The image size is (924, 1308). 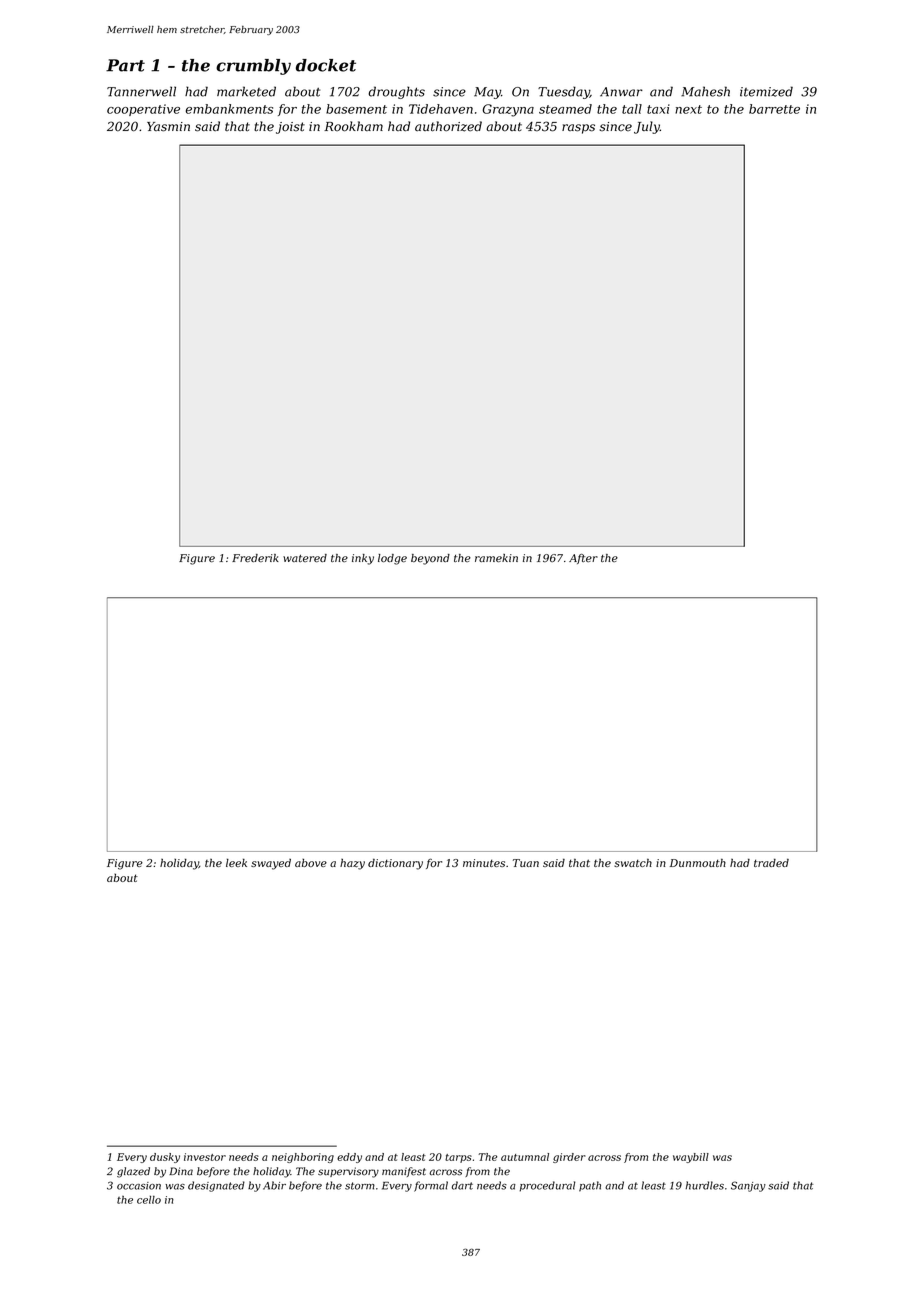 What do you see at coordinates (255, 558) in the image?
I see `Frederik` at bounding box center [255, 558].
